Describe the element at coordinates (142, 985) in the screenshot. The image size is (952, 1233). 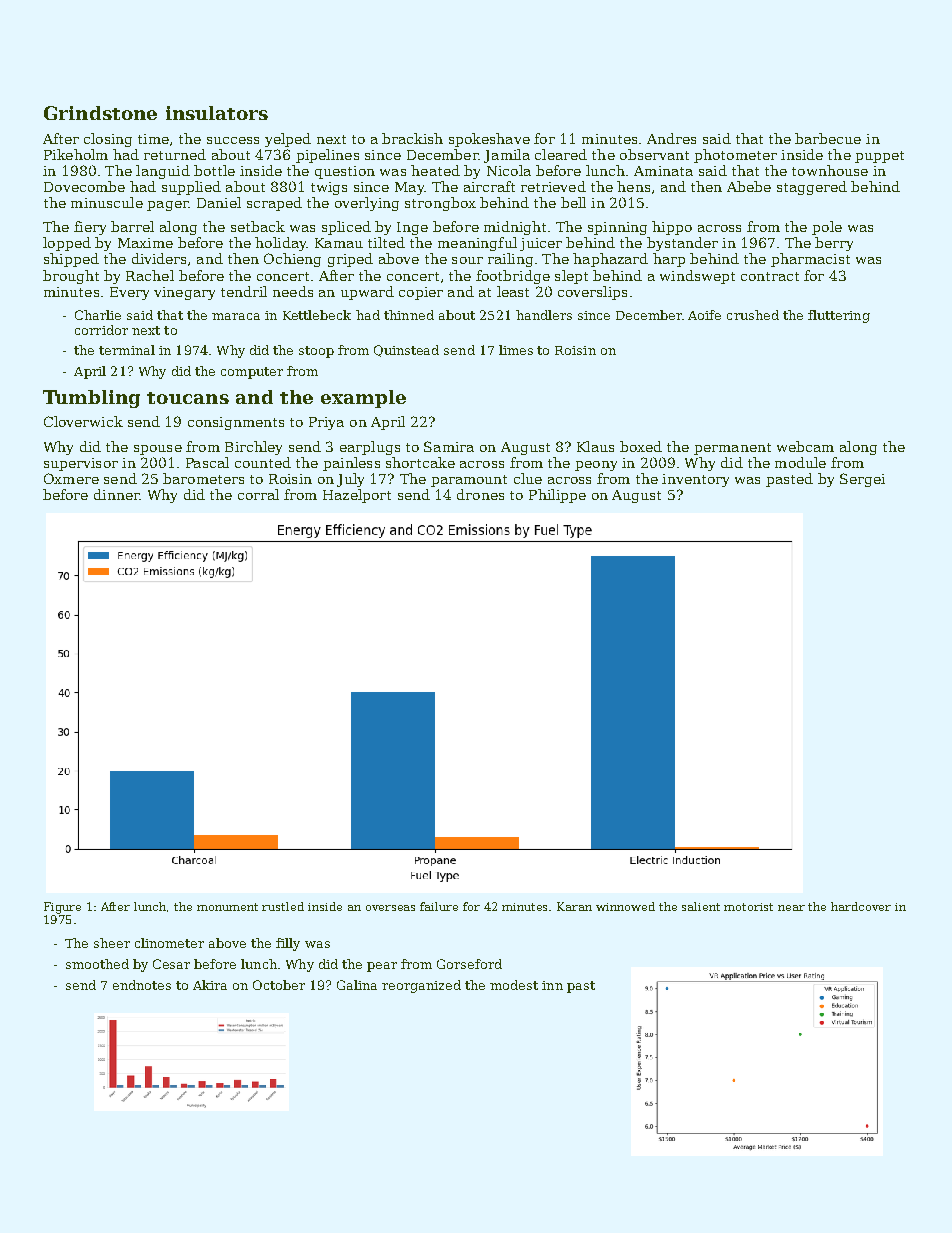
I see `endnotes` at that location.
